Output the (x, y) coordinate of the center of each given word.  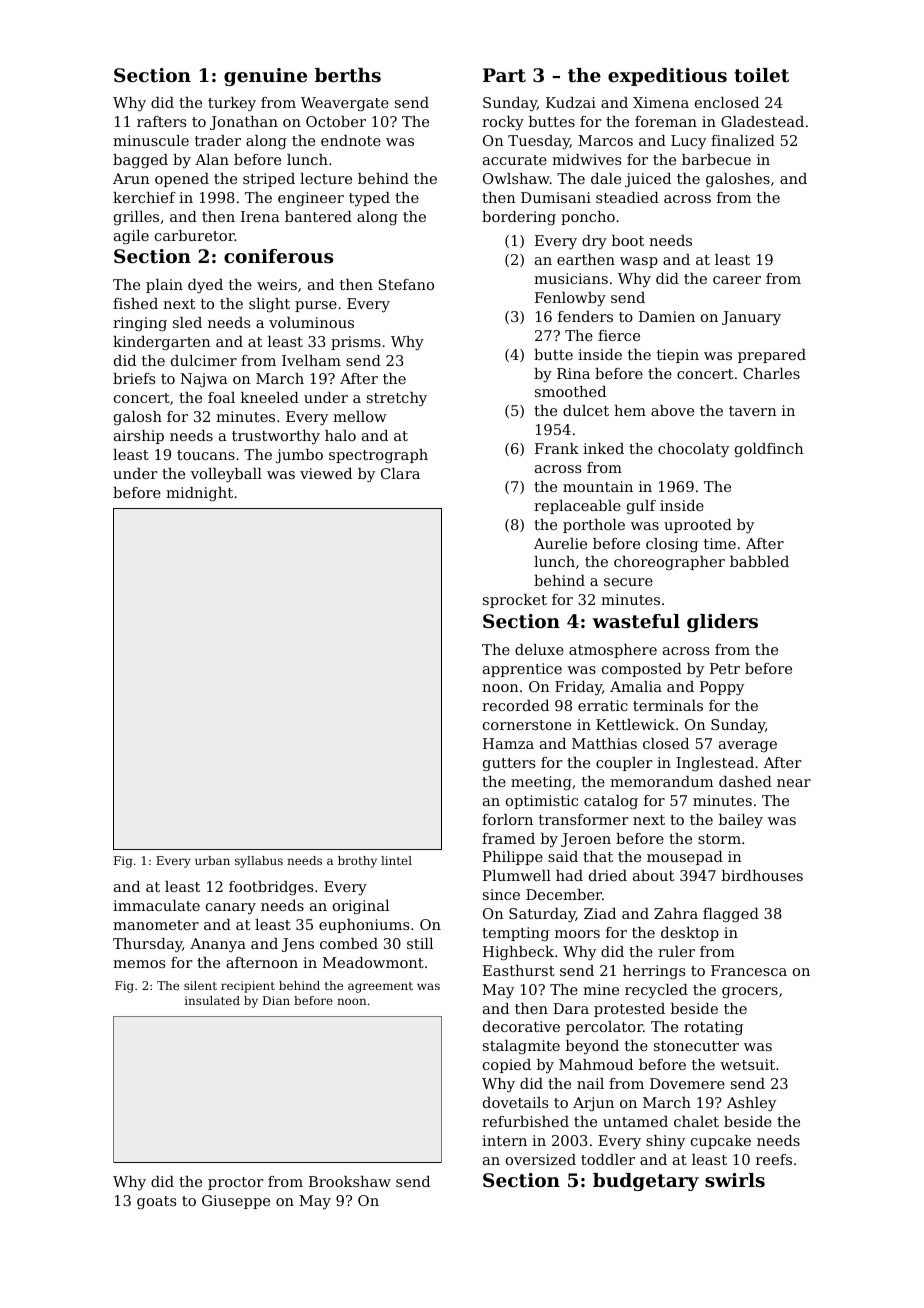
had (569, 875)
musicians (571, 278)
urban (212, 860)
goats (156, 1203)
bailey (741, 821)
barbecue (716, 159)
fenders (585, 316)
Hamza (508, 743)
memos (139, 964)
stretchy (397, 399)
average (748, 747)
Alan (212, 159)
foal (221, 397)
